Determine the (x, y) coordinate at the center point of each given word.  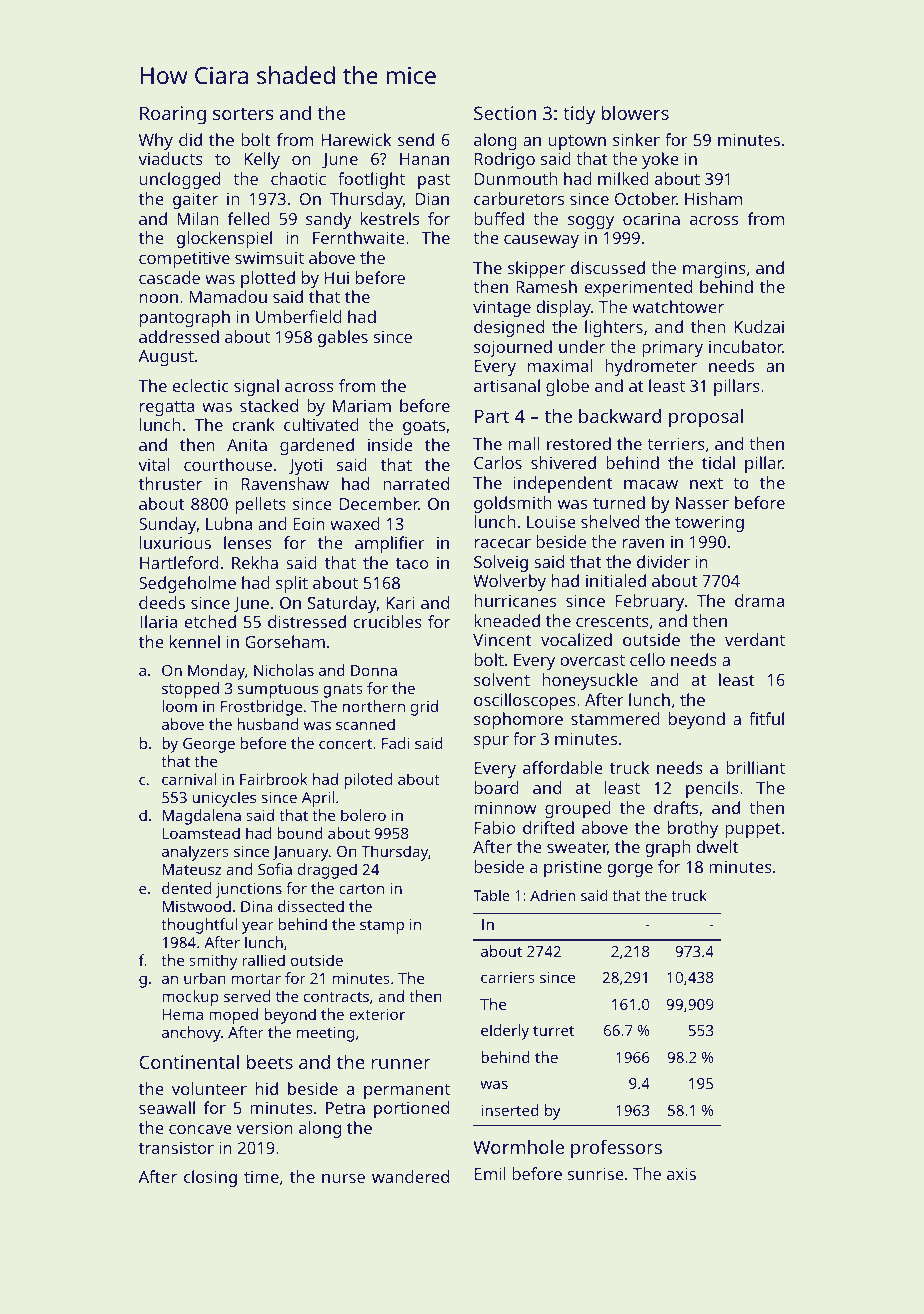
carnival (189, 779)
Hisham (713, 198)
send (416, 139)
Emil (490, 1173)
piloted (368, 781)
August (166, 358)
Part (492, 416)
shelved (610, 521)
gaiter (195, 201)
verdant (755, 639)
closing (210, 1178)
